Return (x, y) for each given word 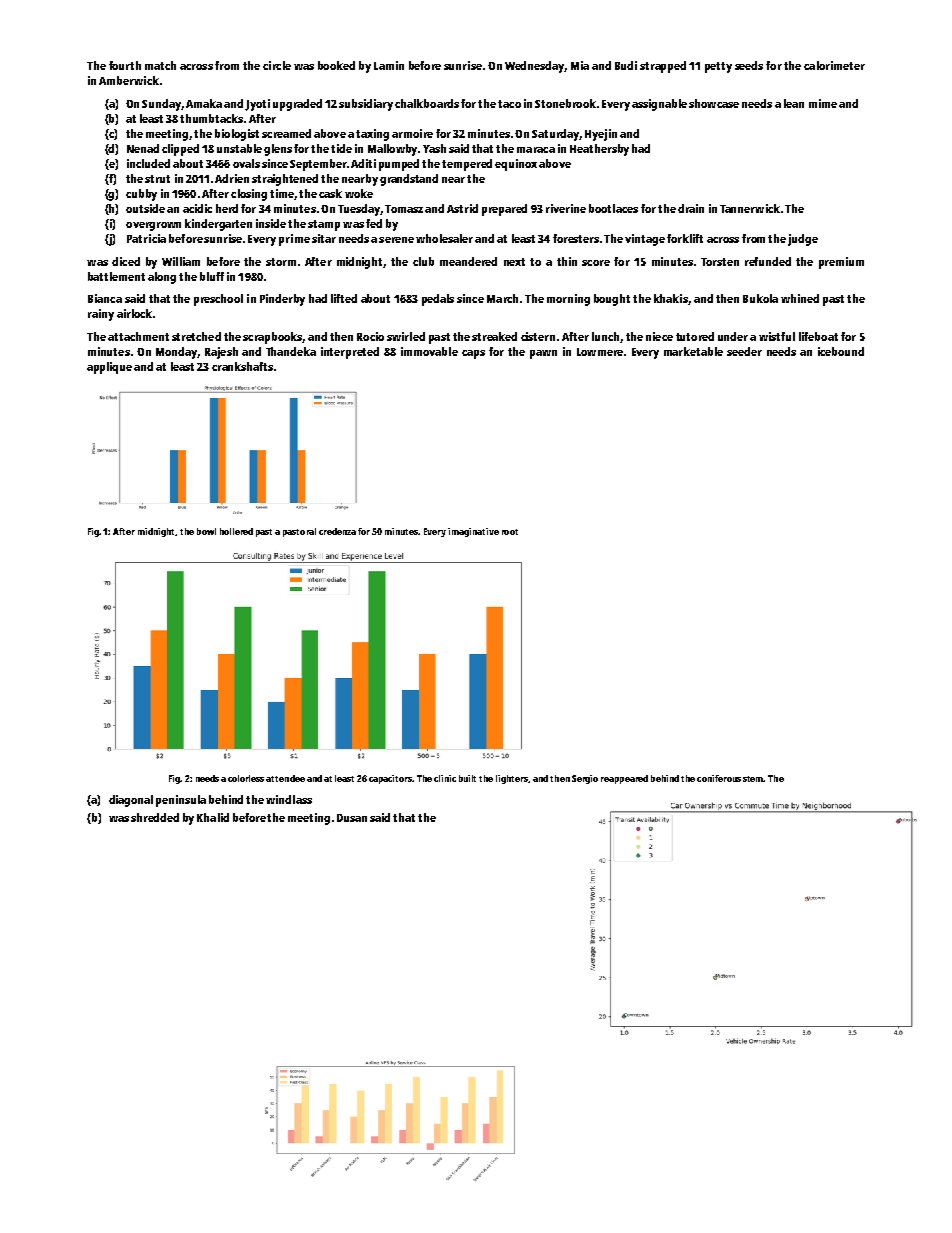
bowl (206, 531)
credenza (337, 531)
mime (823, 103)
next (514, 262)
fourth (125, 65)
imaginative (473, 532)
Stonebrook (565, 103)
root (510, 532)
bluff (212, 276)
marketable (693, 351)
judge (803, 240)
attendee (285, 778)
